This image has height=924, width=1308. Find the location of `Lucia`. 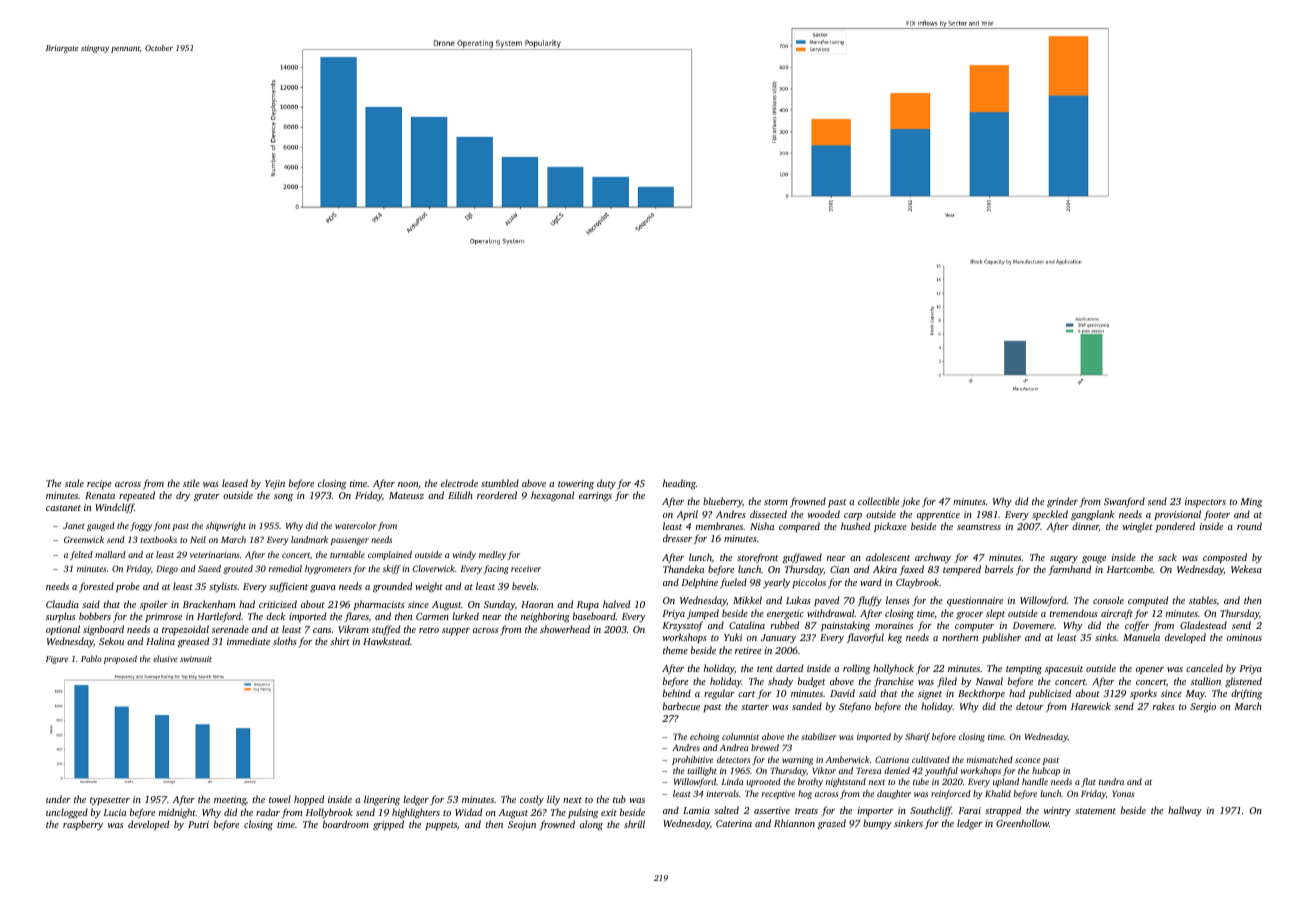

Lucia is located at coordinates (114, 812).
